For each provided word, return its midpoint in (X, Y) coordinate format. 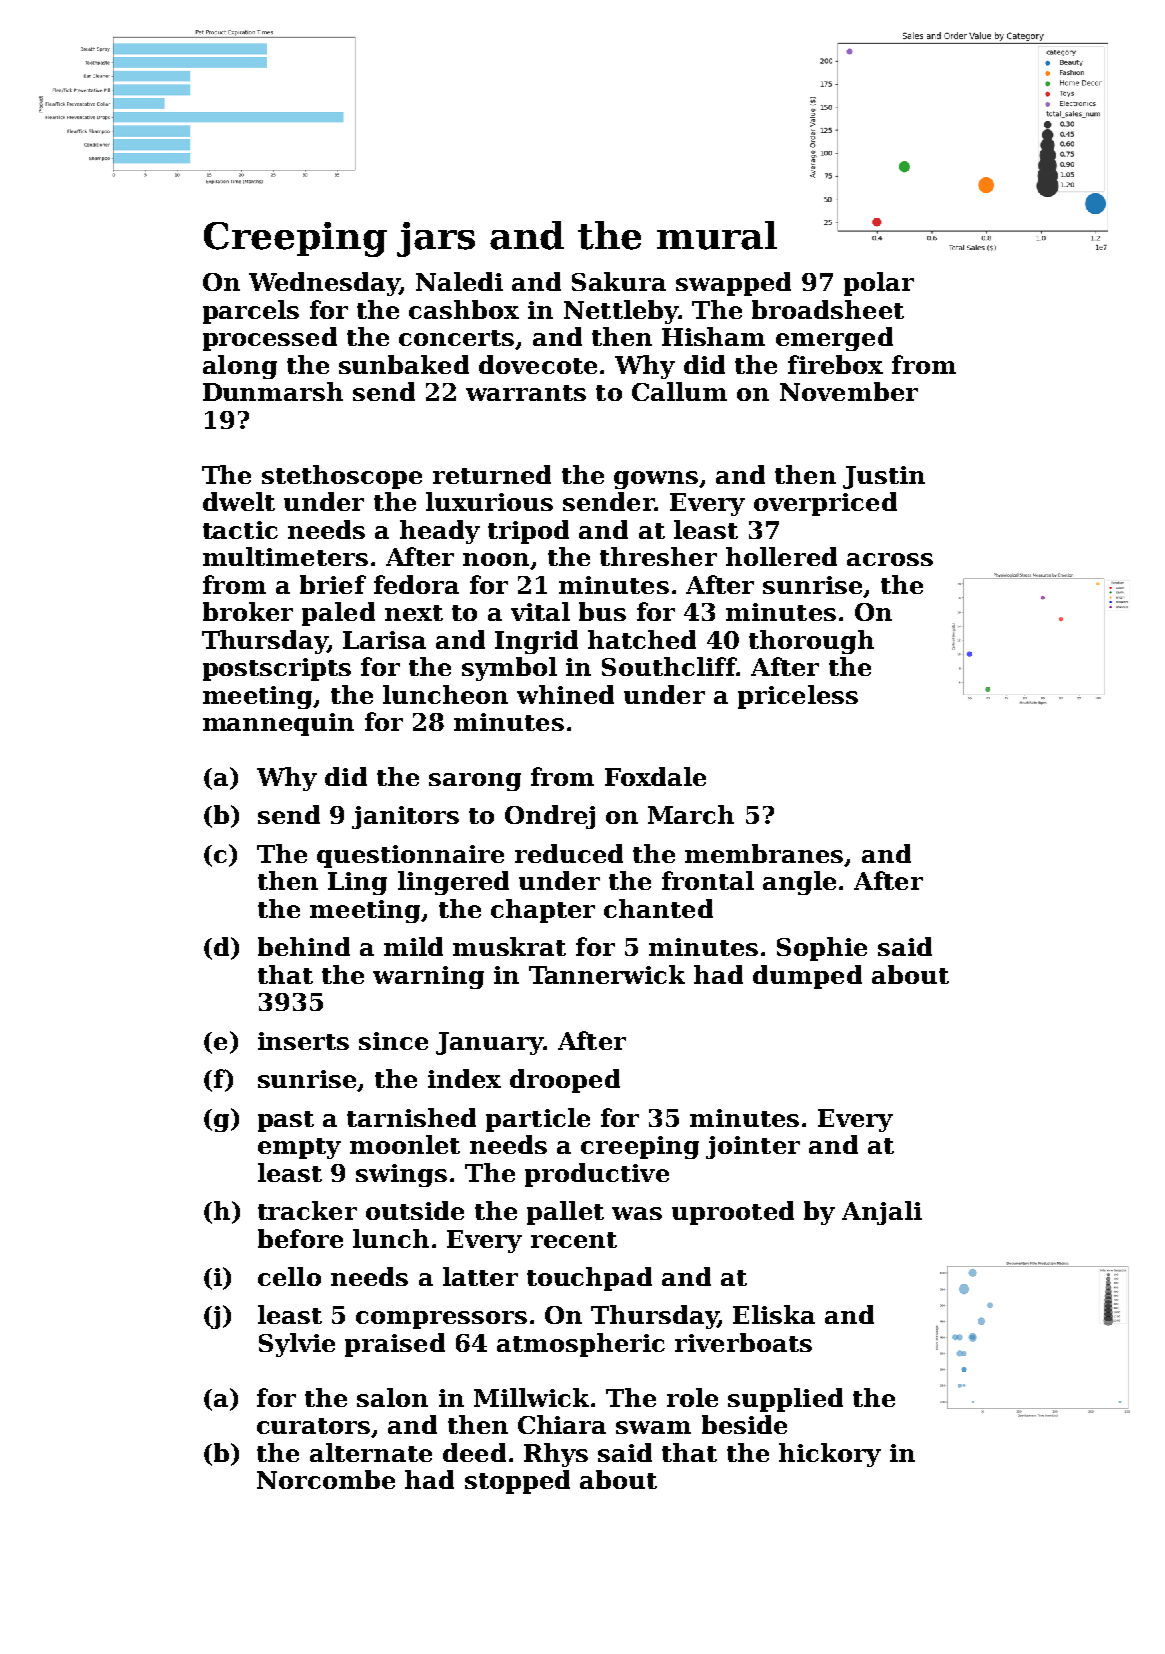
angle (799, 883)
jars (436, 239)
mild (413, 946)
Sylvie (297, 1345)
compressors (441, 1320)
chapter (543, 911)
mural (717, 235)
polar (879, 284)
